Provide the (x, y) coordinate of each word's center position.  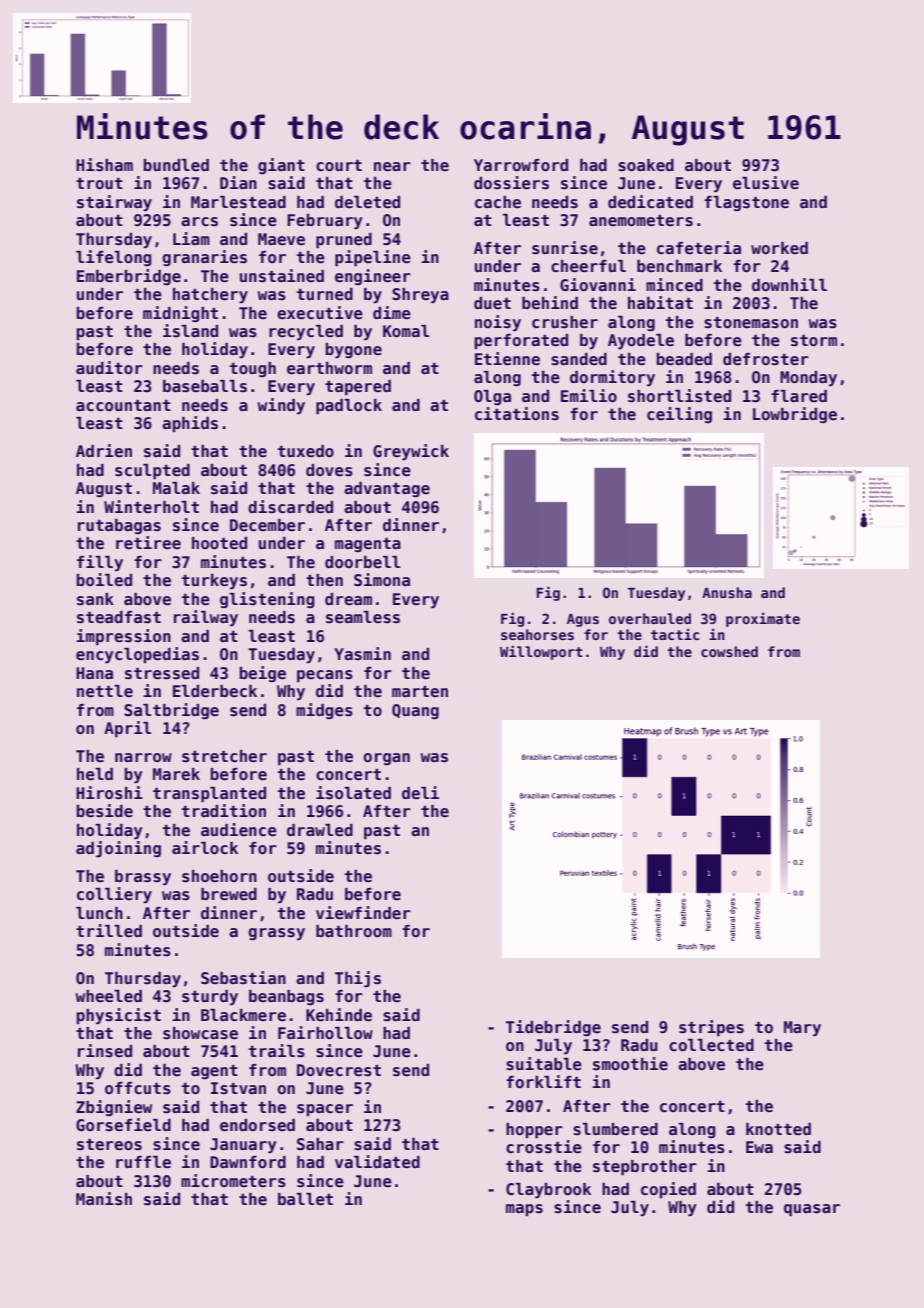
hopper (534, 1131)
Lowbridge (795, 415)
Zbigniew (114, 1108)
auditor (109, 368)
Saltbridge (171, 711)
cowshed (729, 651)
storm (814, 341)
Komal (406, 331)
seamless (363, 617)
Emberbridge (129, 277)
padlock (349, 407)
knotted (778, 1129)
